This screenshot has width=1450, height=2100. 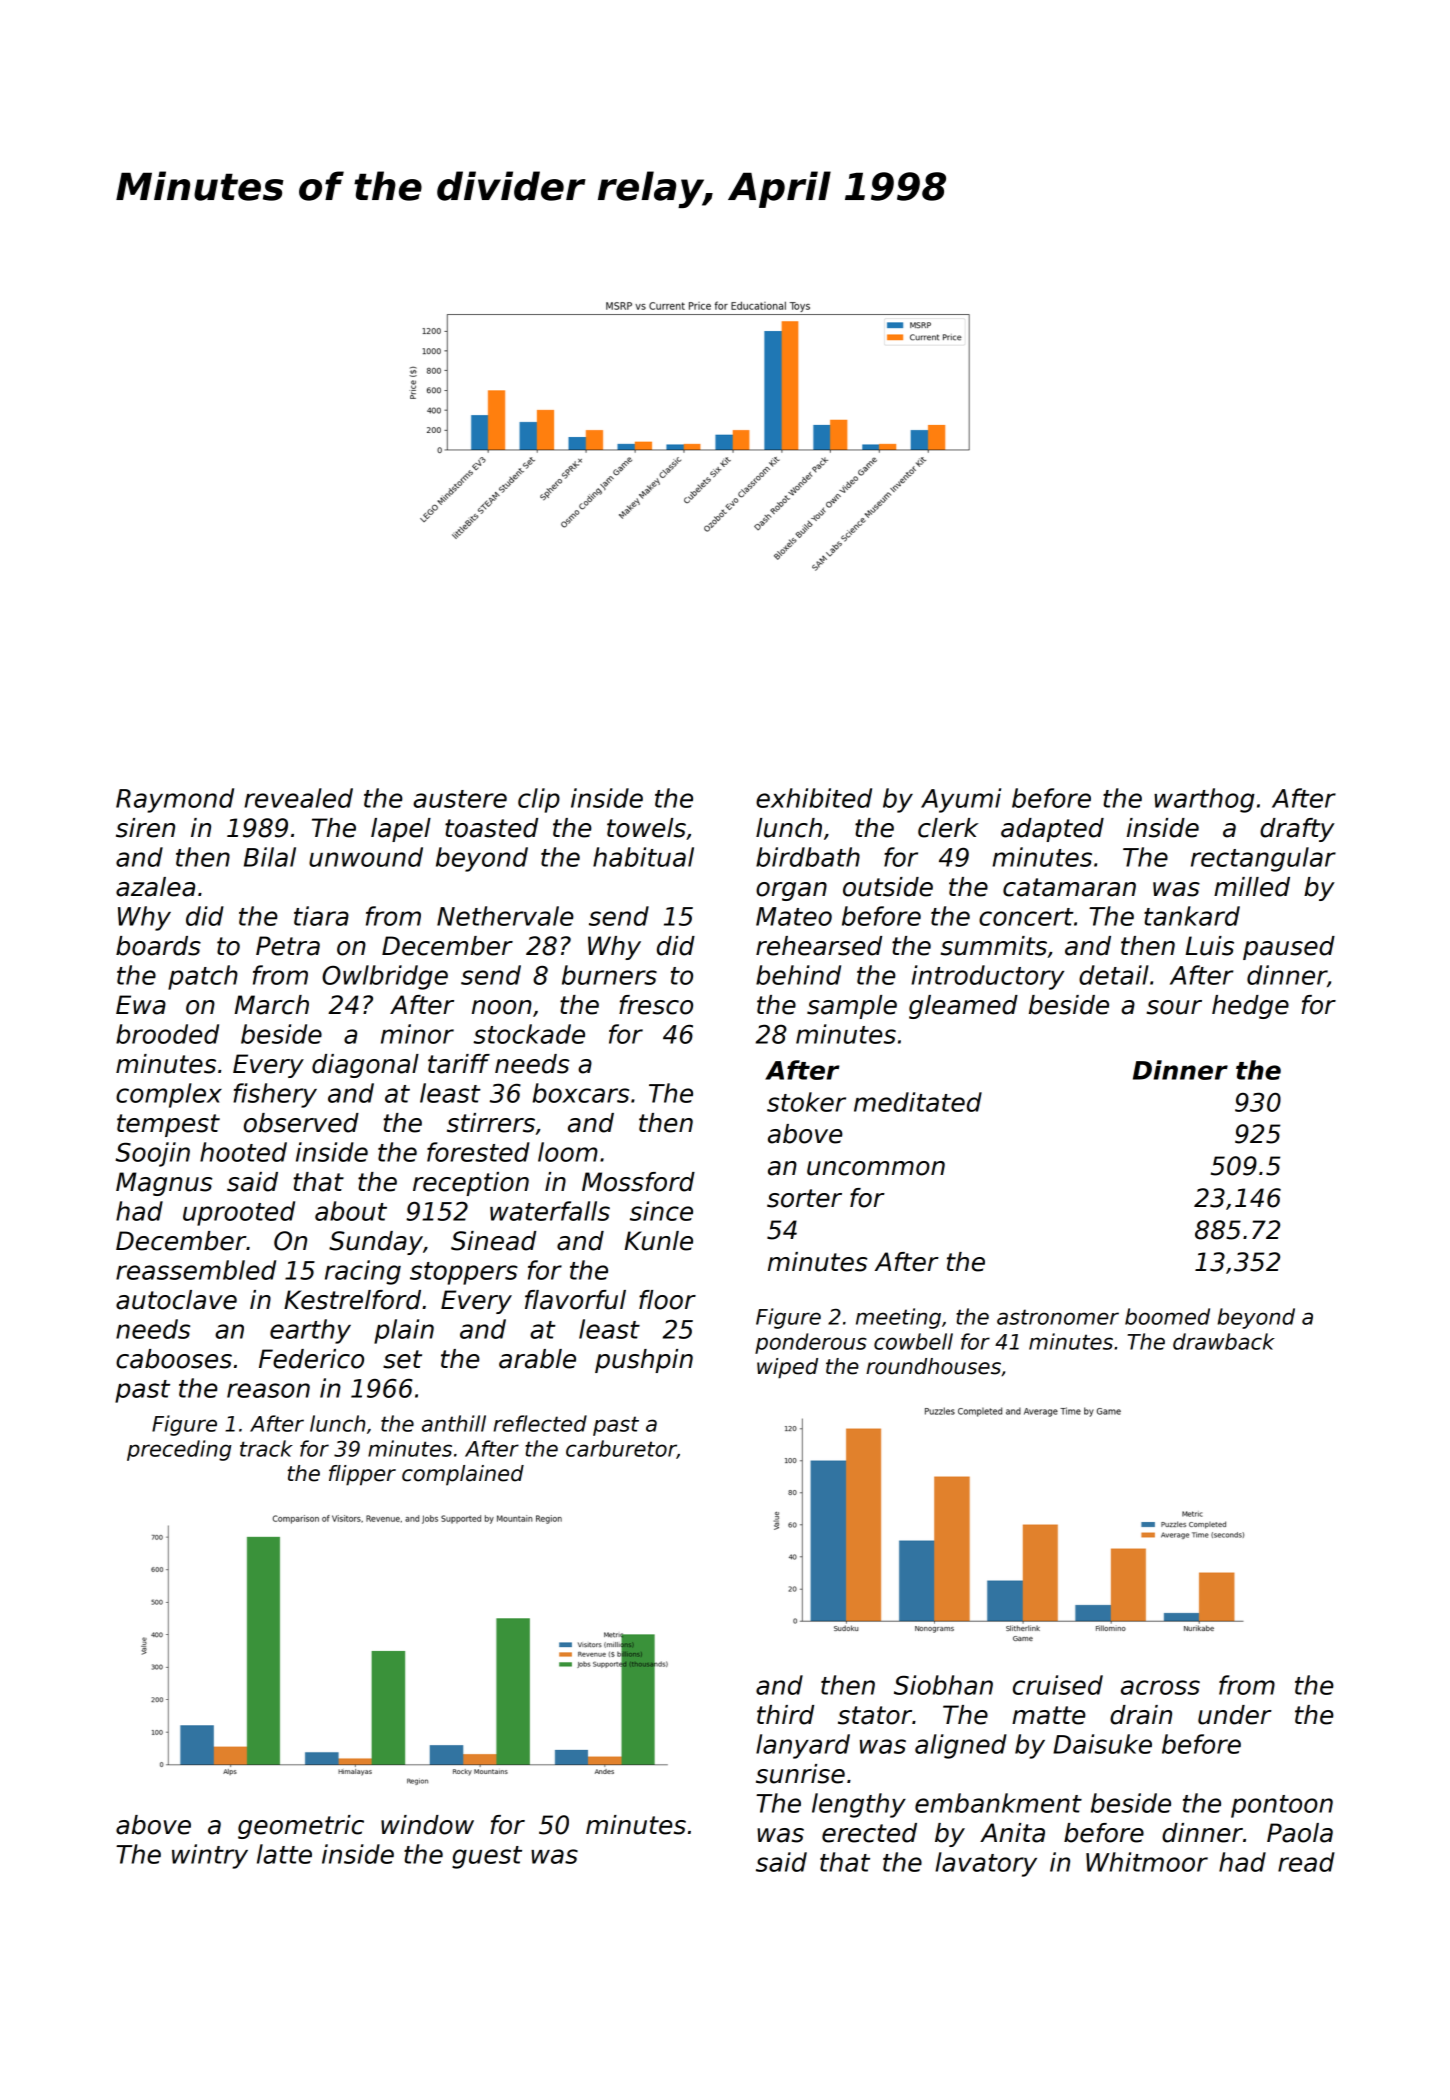 What do you see at coordinates (943, 1685) in the screenshot?
I see `Siobhan` at bounding box center [943, 1685].
